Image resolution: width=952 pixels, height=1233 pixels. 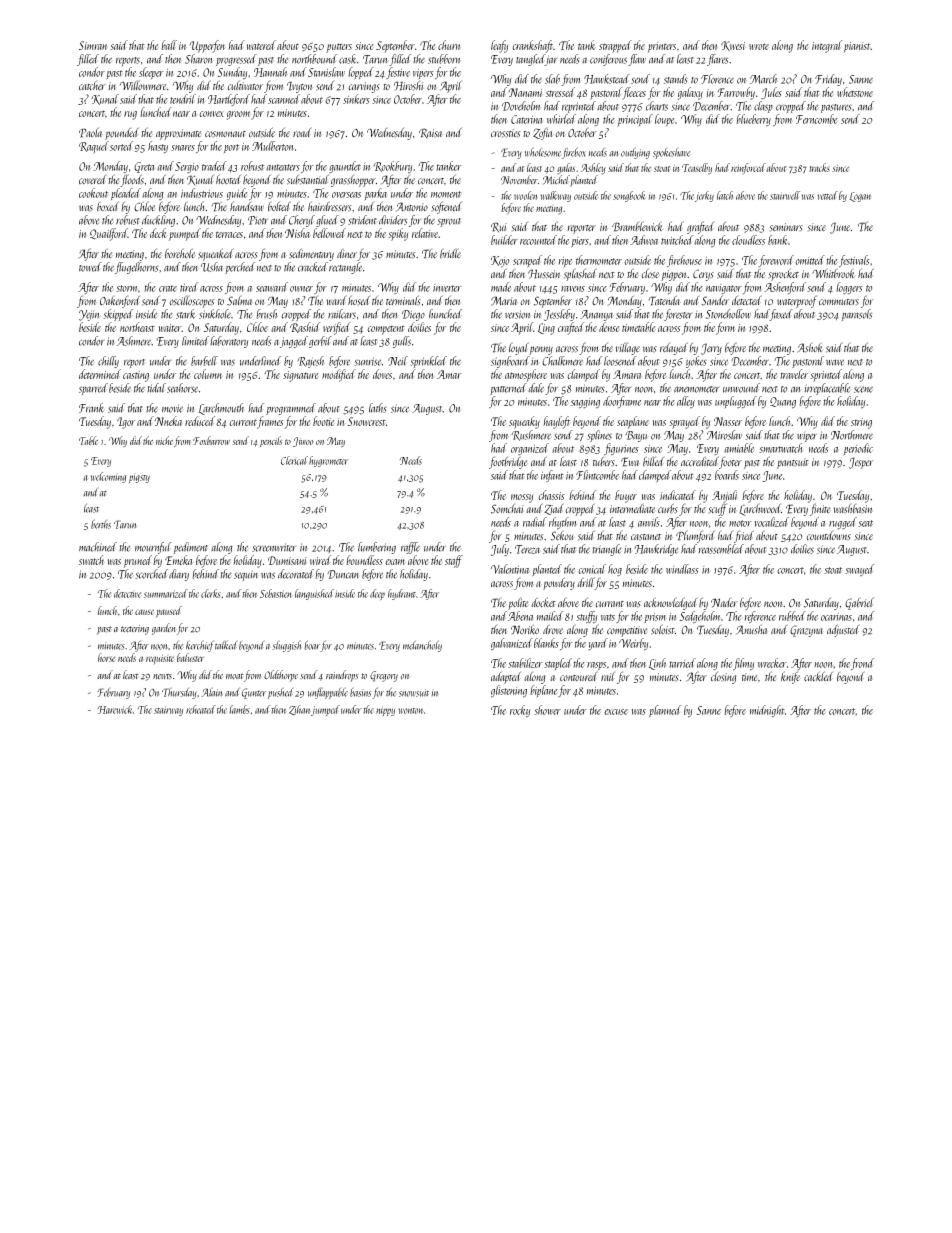 What do you see at coordinates (644, 240) in the image?
I see `Adwoa` at bounding box center [644, 240].
